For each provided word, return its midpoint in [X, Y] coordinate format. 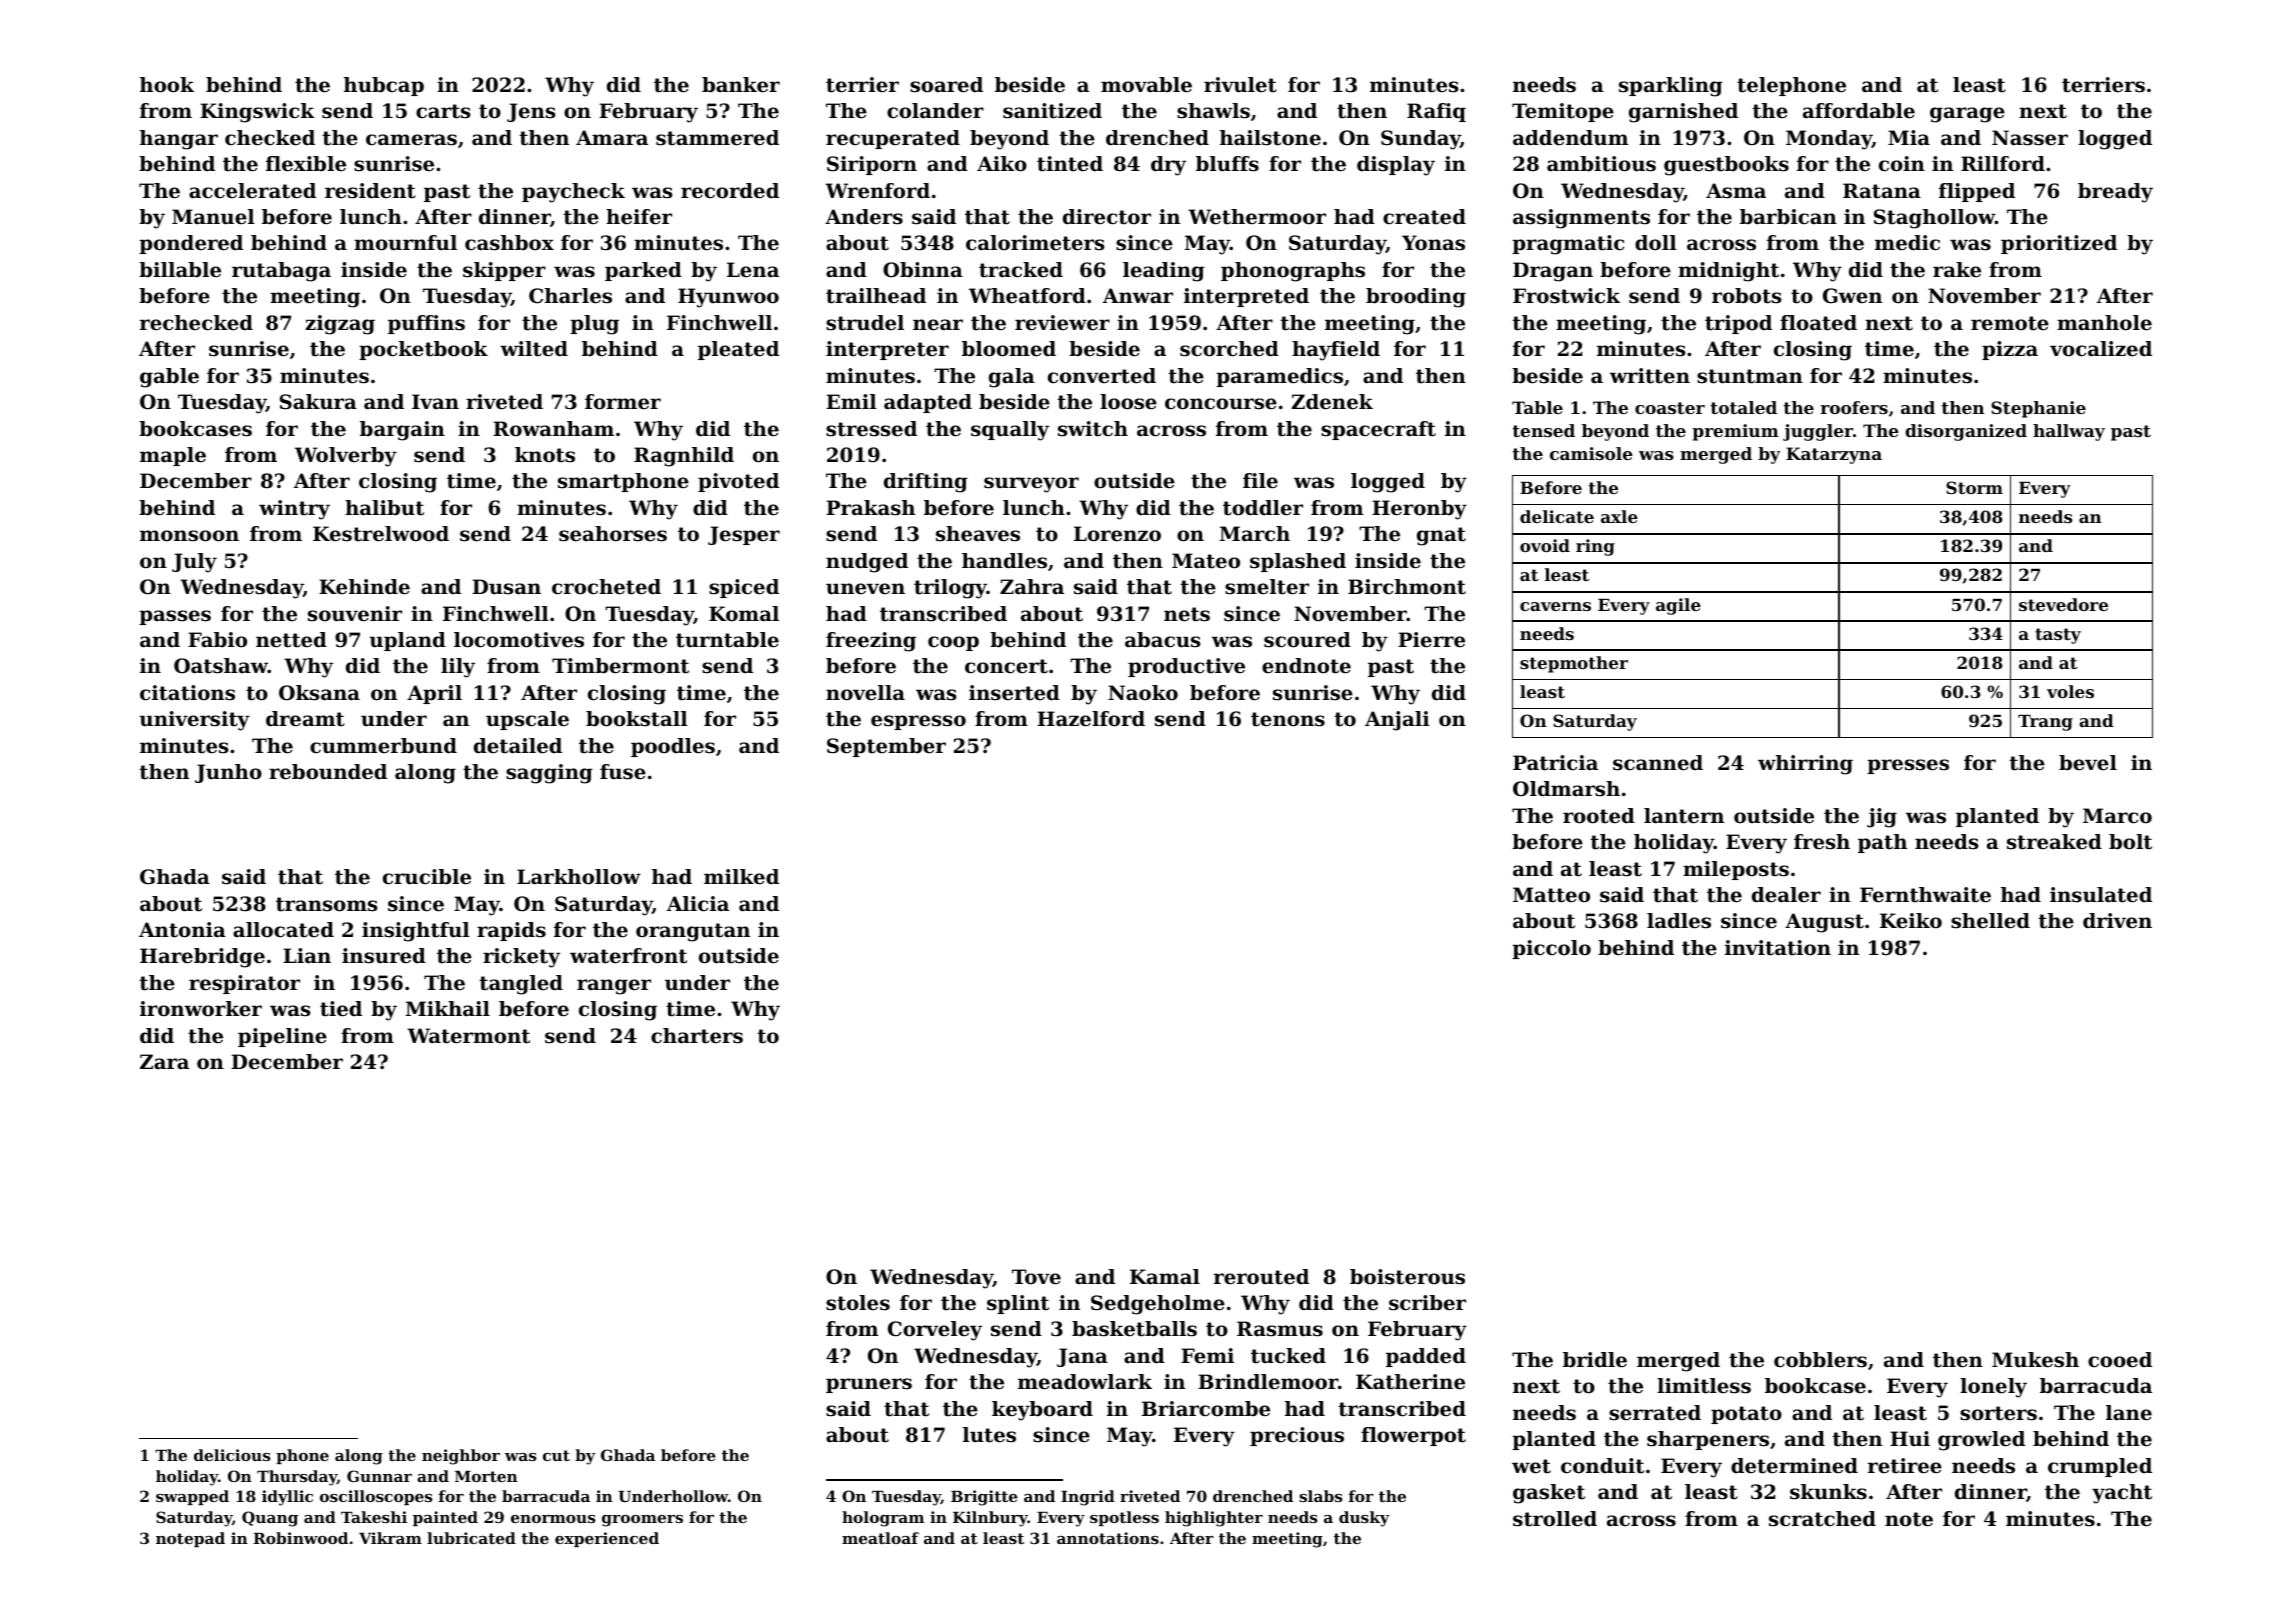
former [623, 402]
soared [946, 85]
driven [2117, 921]
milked [741, 877]
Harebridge [202, 958]
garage [1967, 115]
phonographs [1293, 272]
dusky [1364, 1519]
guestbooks [1726, 166]
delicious [232, 1455]
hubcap [384, 86]
